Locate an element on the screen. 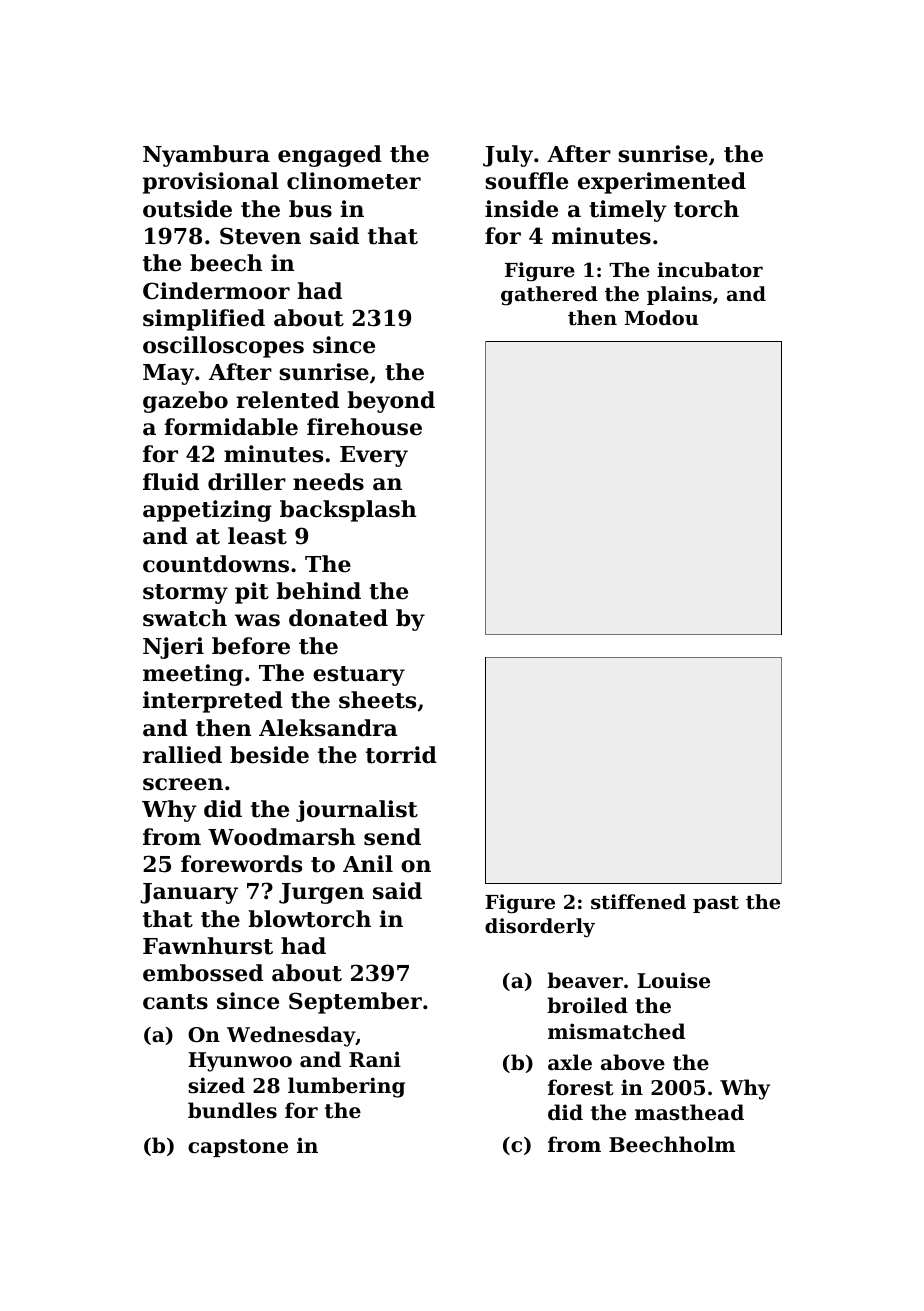  sheets is located at coordinates (377, 700).
